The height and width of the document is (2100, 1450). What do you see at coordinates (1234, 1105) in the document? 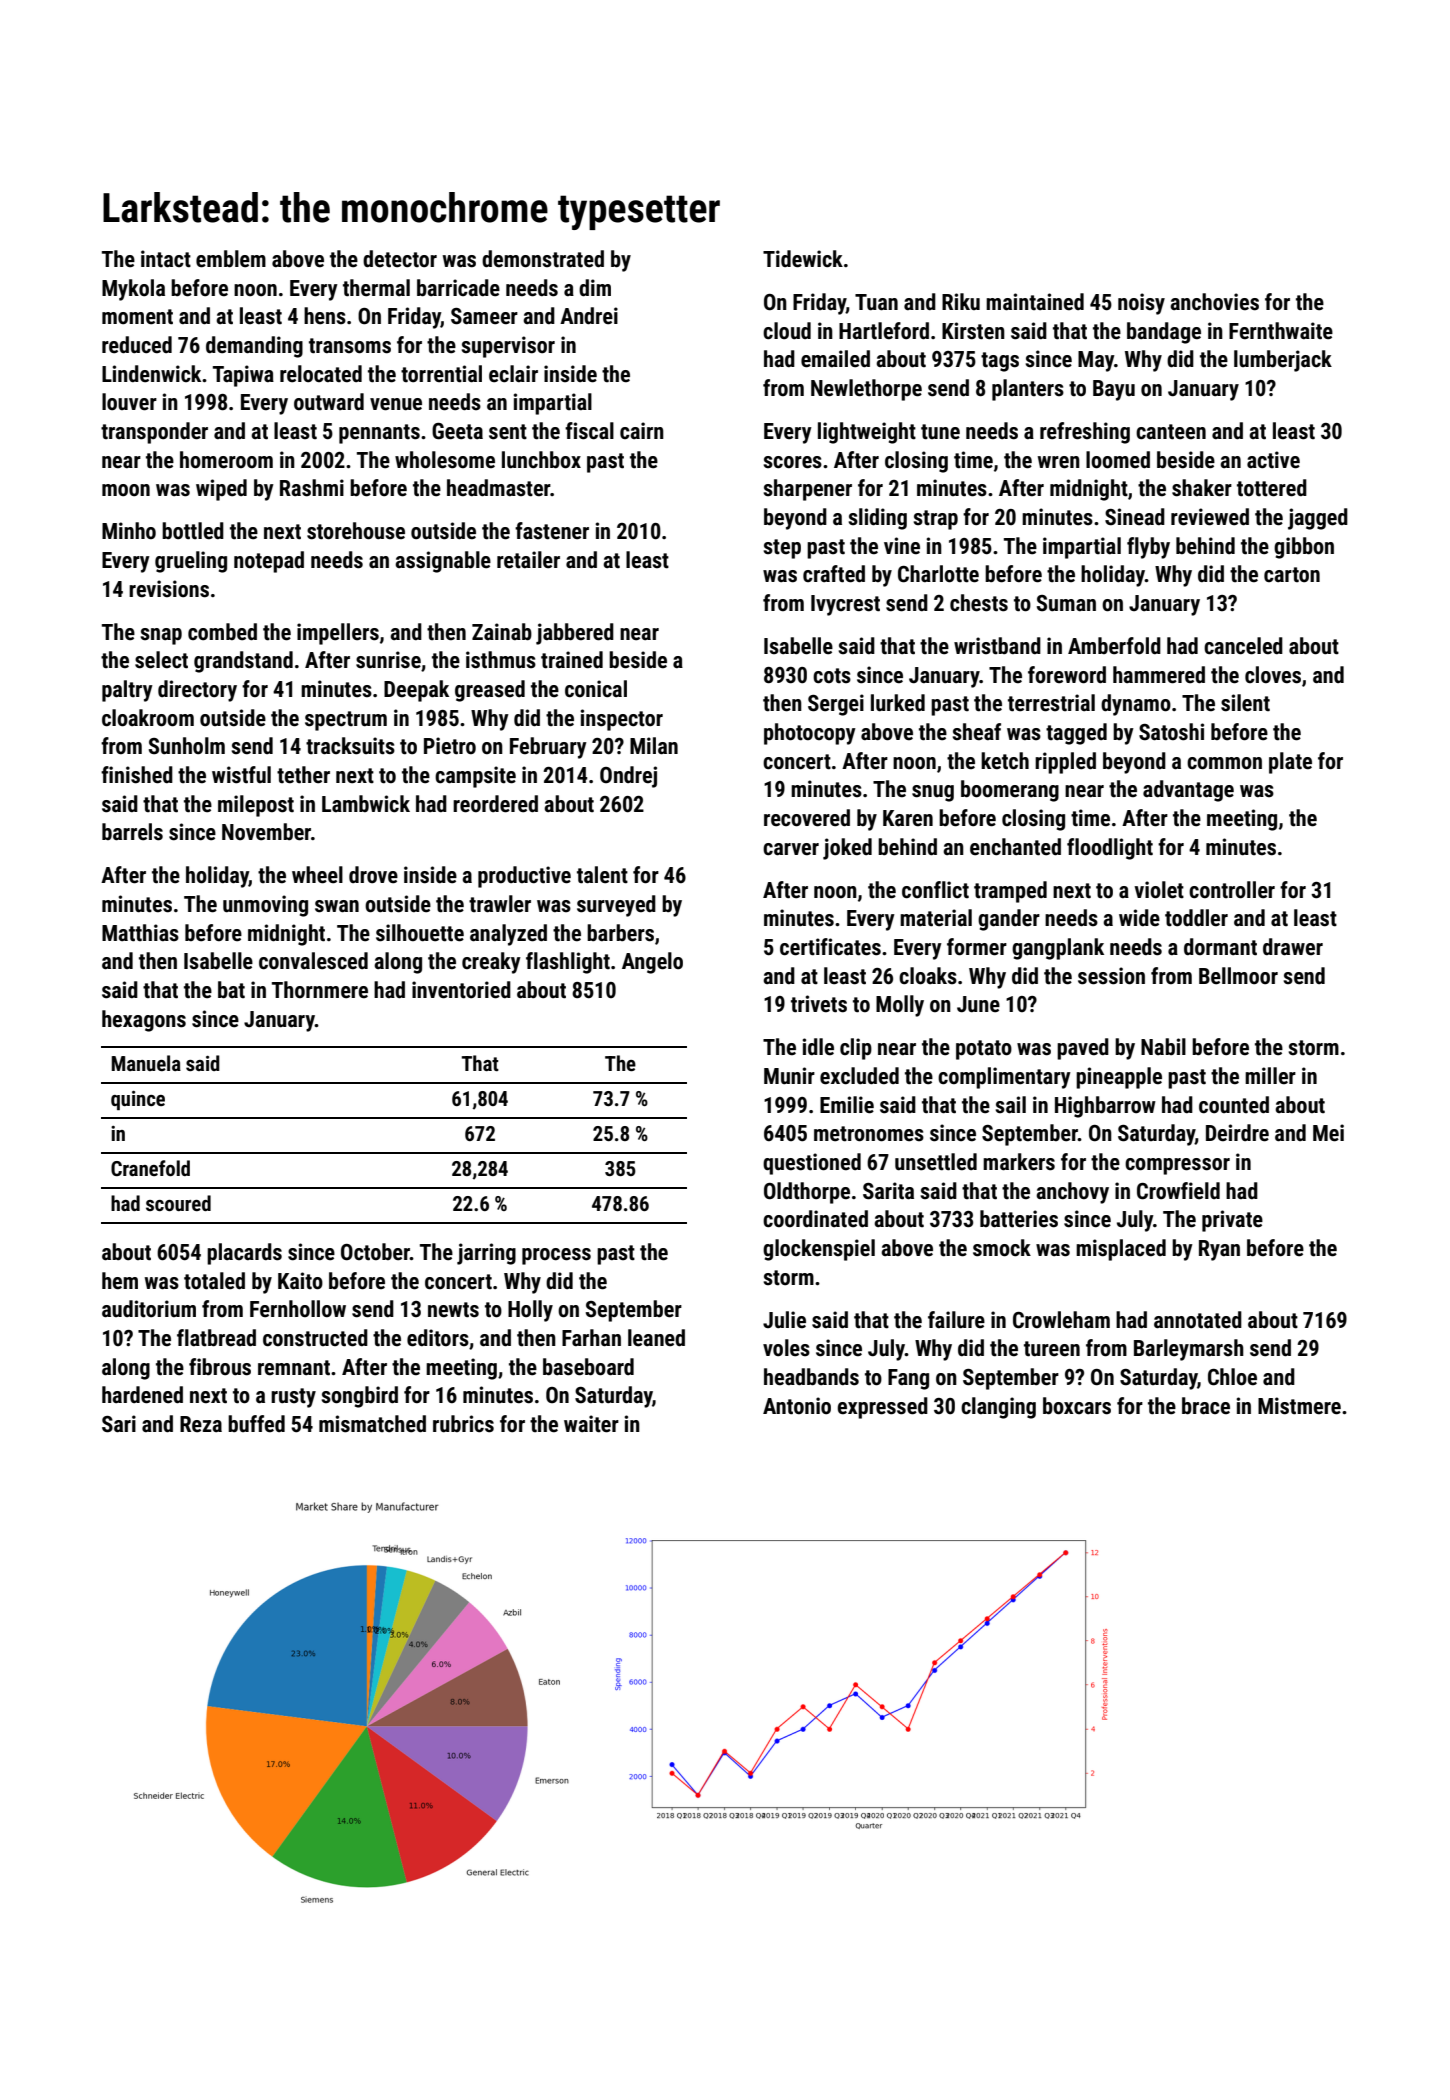
I see `counted` at bounding box center [1234, 1105].
